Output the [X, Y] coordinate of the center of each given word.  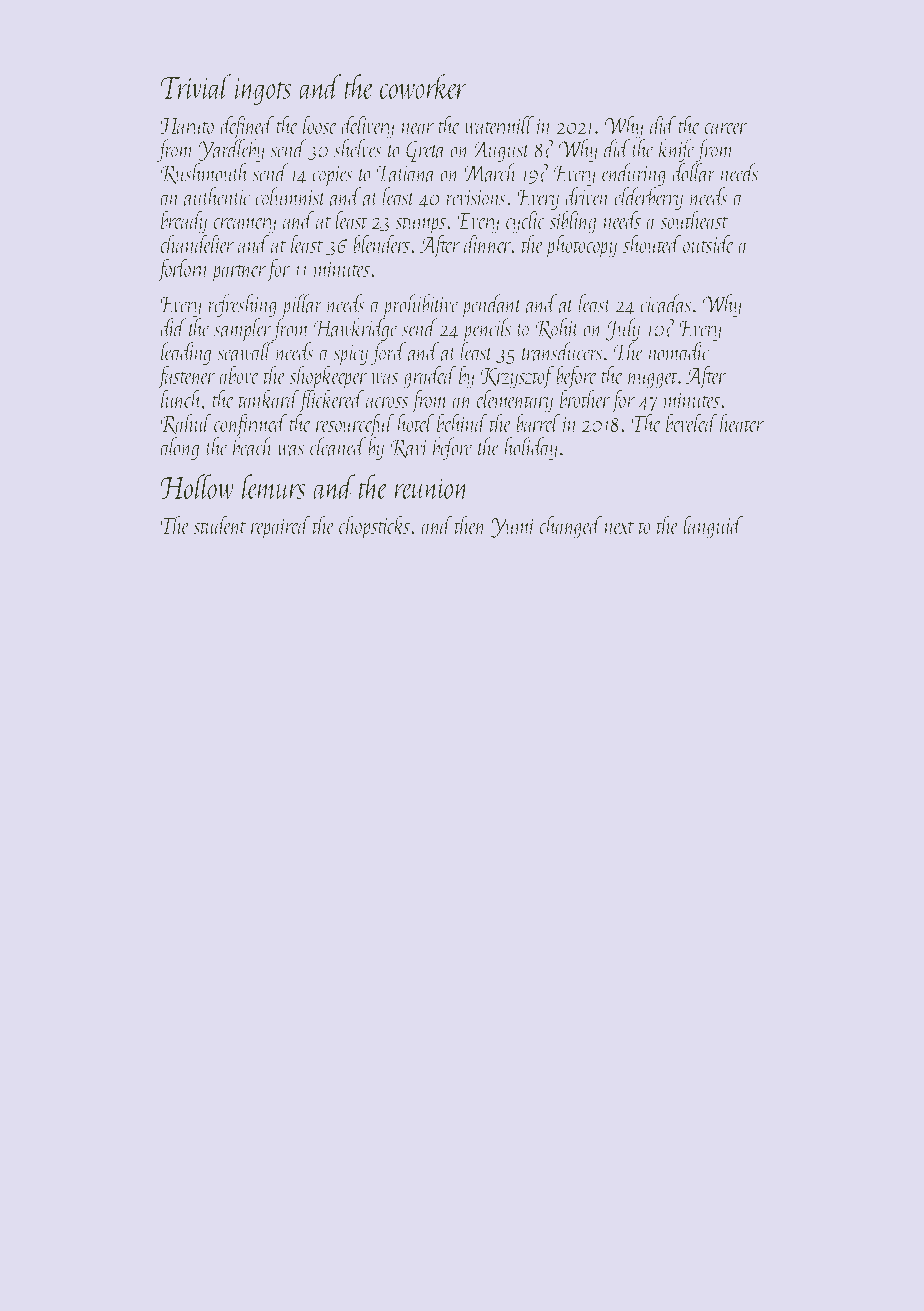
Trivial [195, 86]
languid [713, 527]
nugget [653, 380]
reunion [431, 488]
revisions [476, 198]
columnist [290, 196]
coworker [423, 86]
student [219, 524]
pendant [491, 306]
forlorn [182, 270]
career [725, 128]
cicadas [665, 303]
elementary [514, 401]
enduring [634, 174]
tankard [269, 398]
